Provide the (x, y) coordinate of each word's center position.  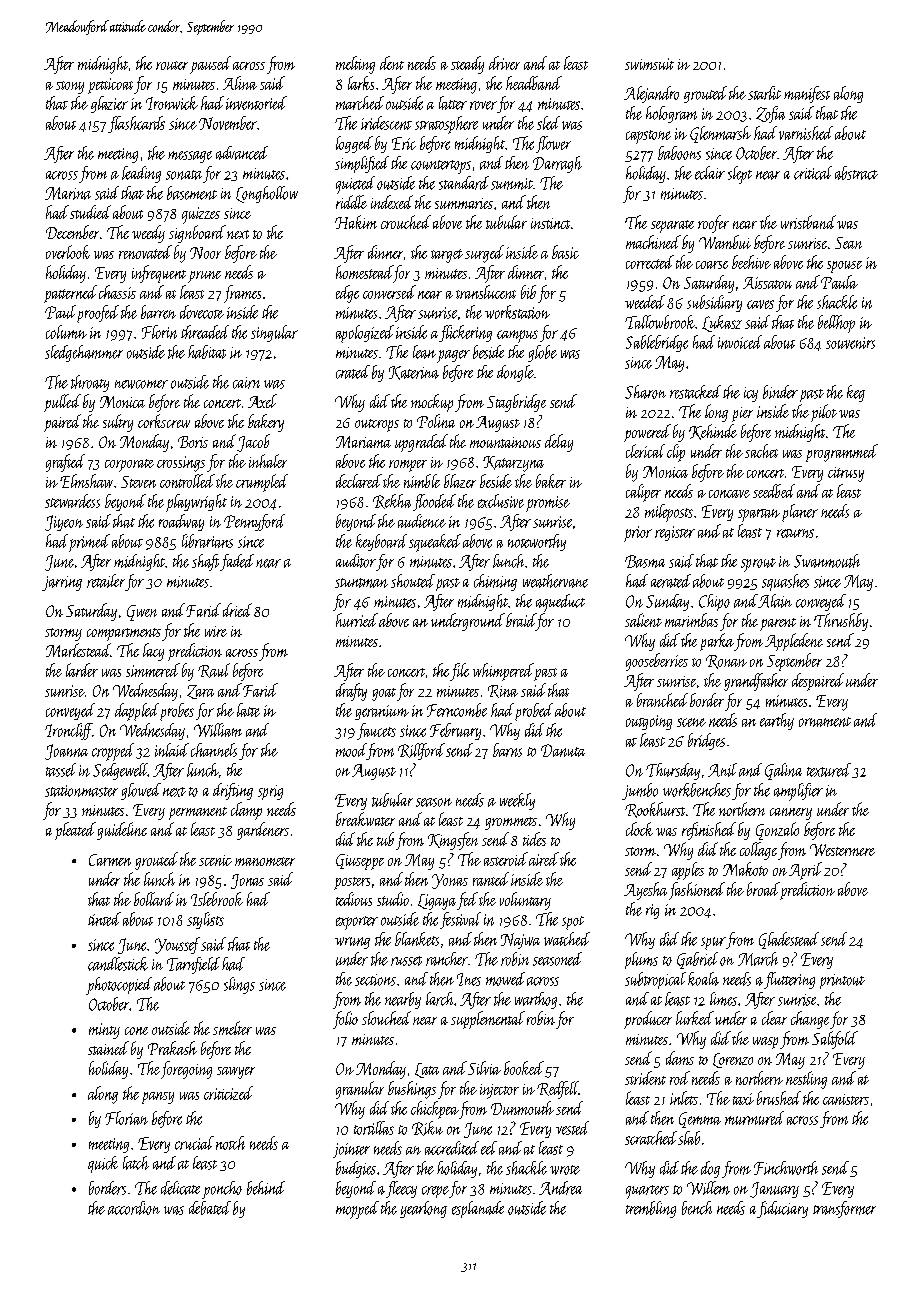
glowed (141, 791)
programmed (842, 453)
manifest (807, 94)
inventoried (256, 103)
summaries (464, 203)
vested (572, 1128)
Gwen (142, 613)
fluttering (789, 980)
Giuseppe (360, 862)
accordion (134, 1208)
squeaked (435, 543)
